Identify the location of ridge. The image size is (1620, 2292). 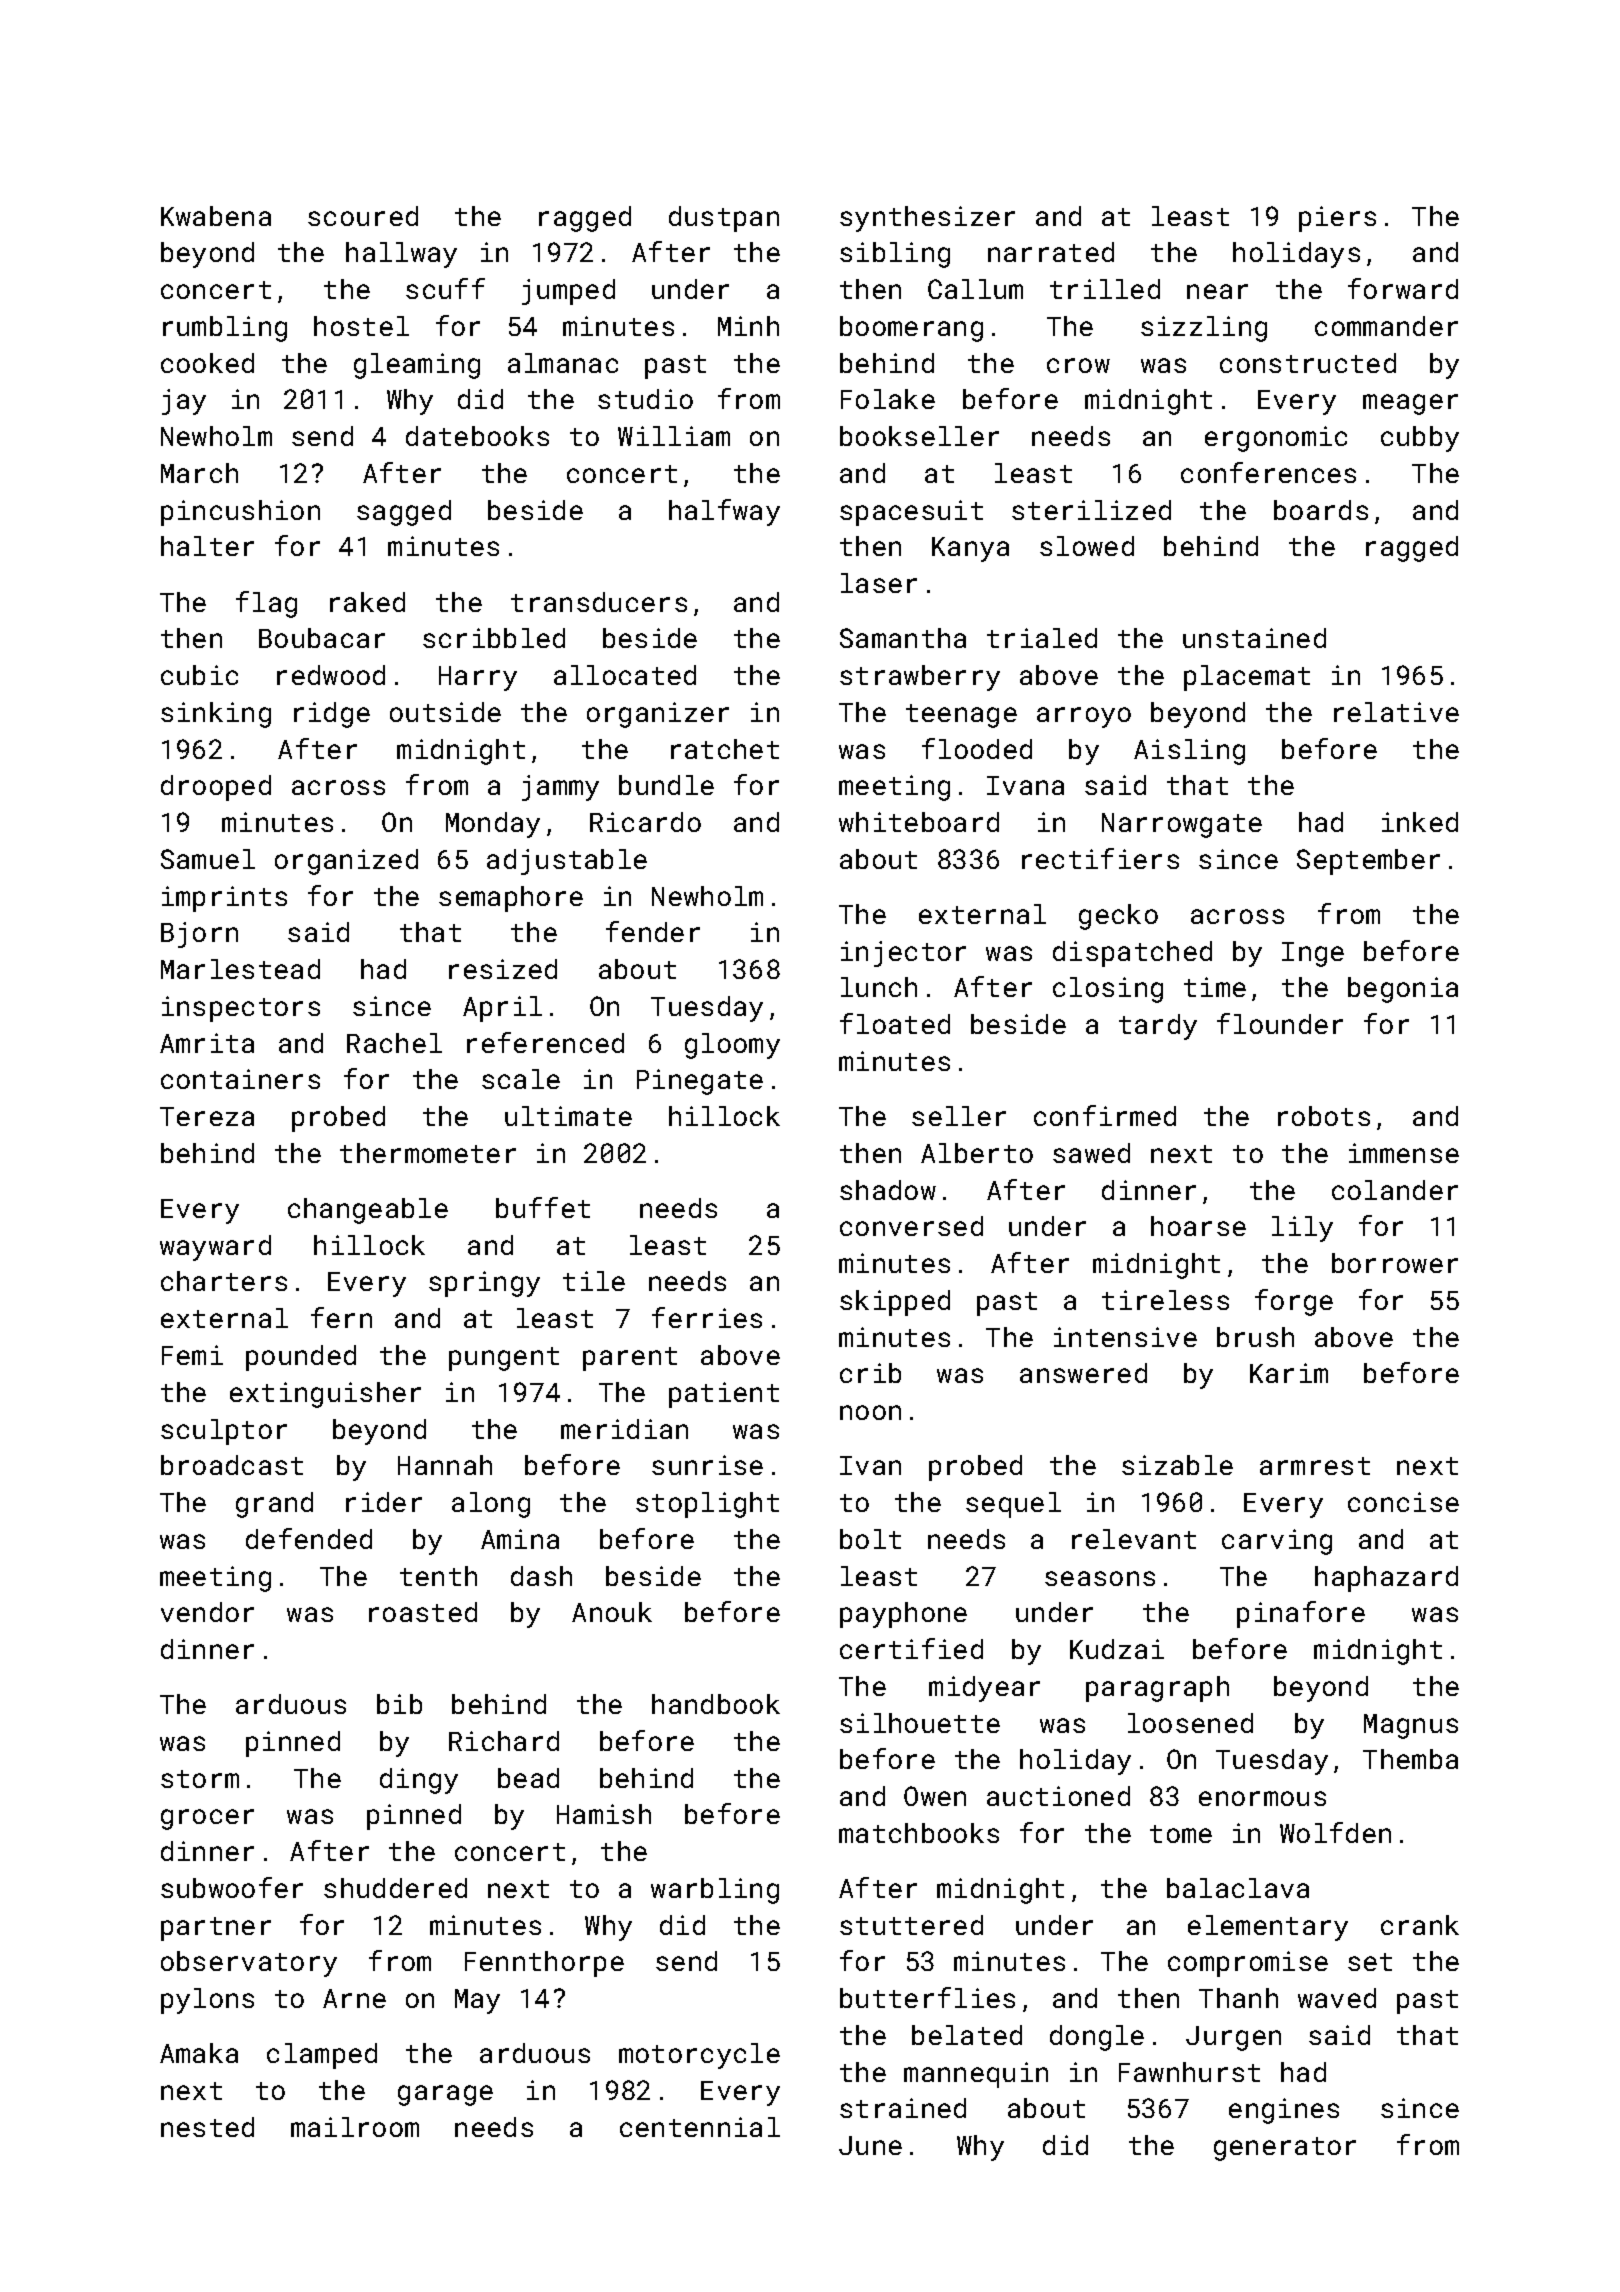
(332, 715).
